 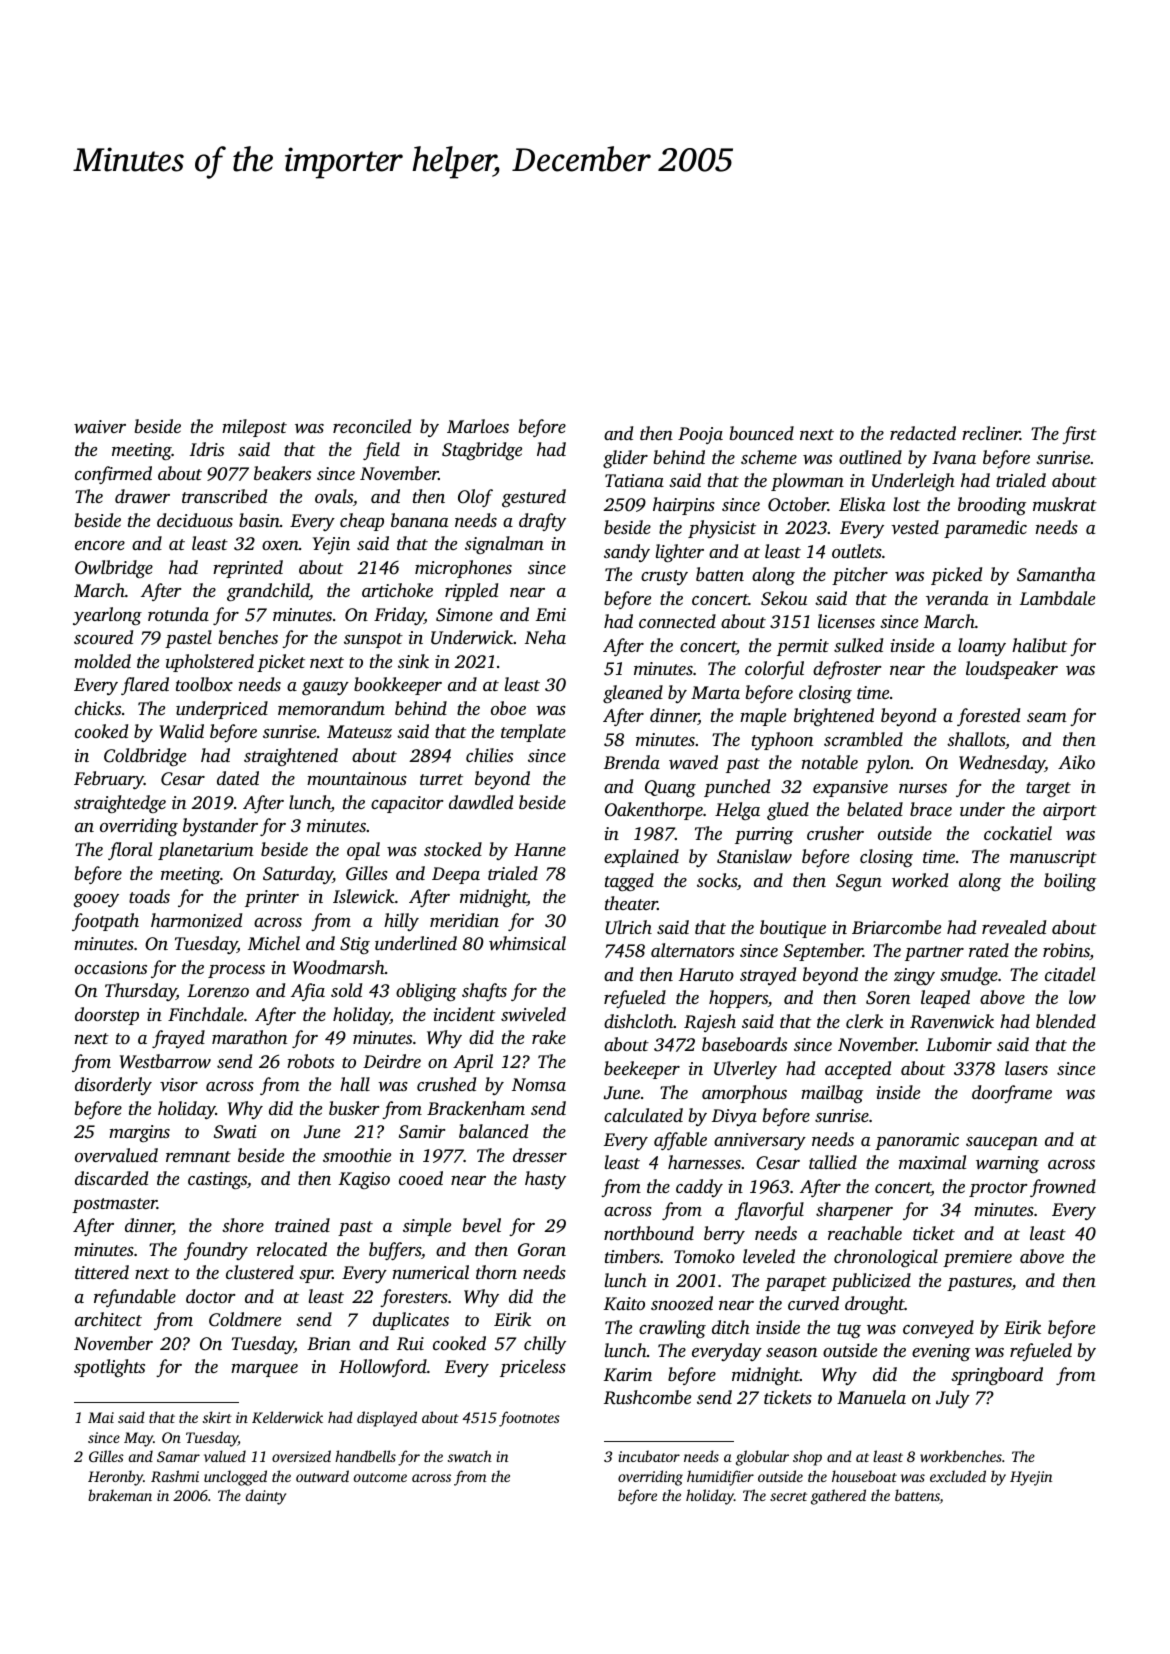 What do you see at coordinates (235, 1132) in the document?
I see `Swati` at bounding box center [235, 1132].
